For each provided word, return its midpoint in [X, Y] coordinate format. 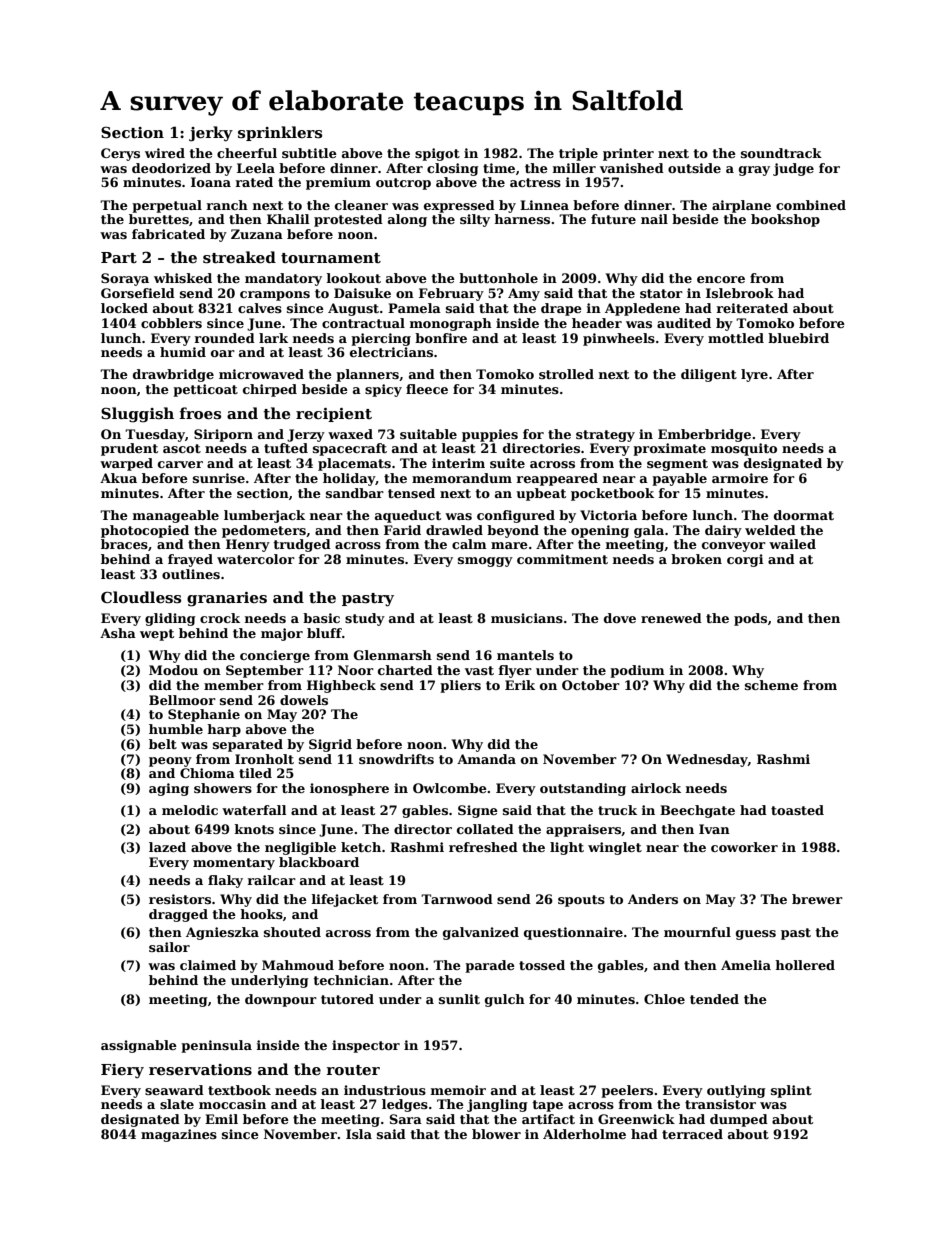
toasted [797, 810]
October [591, 685]
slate [177, 1104]
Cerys [120, 154]
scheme [771, 685]
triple [578, 154]
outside [694, 168]
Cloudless [141, 597]
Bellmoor [182, 700]
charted [405, 670]
